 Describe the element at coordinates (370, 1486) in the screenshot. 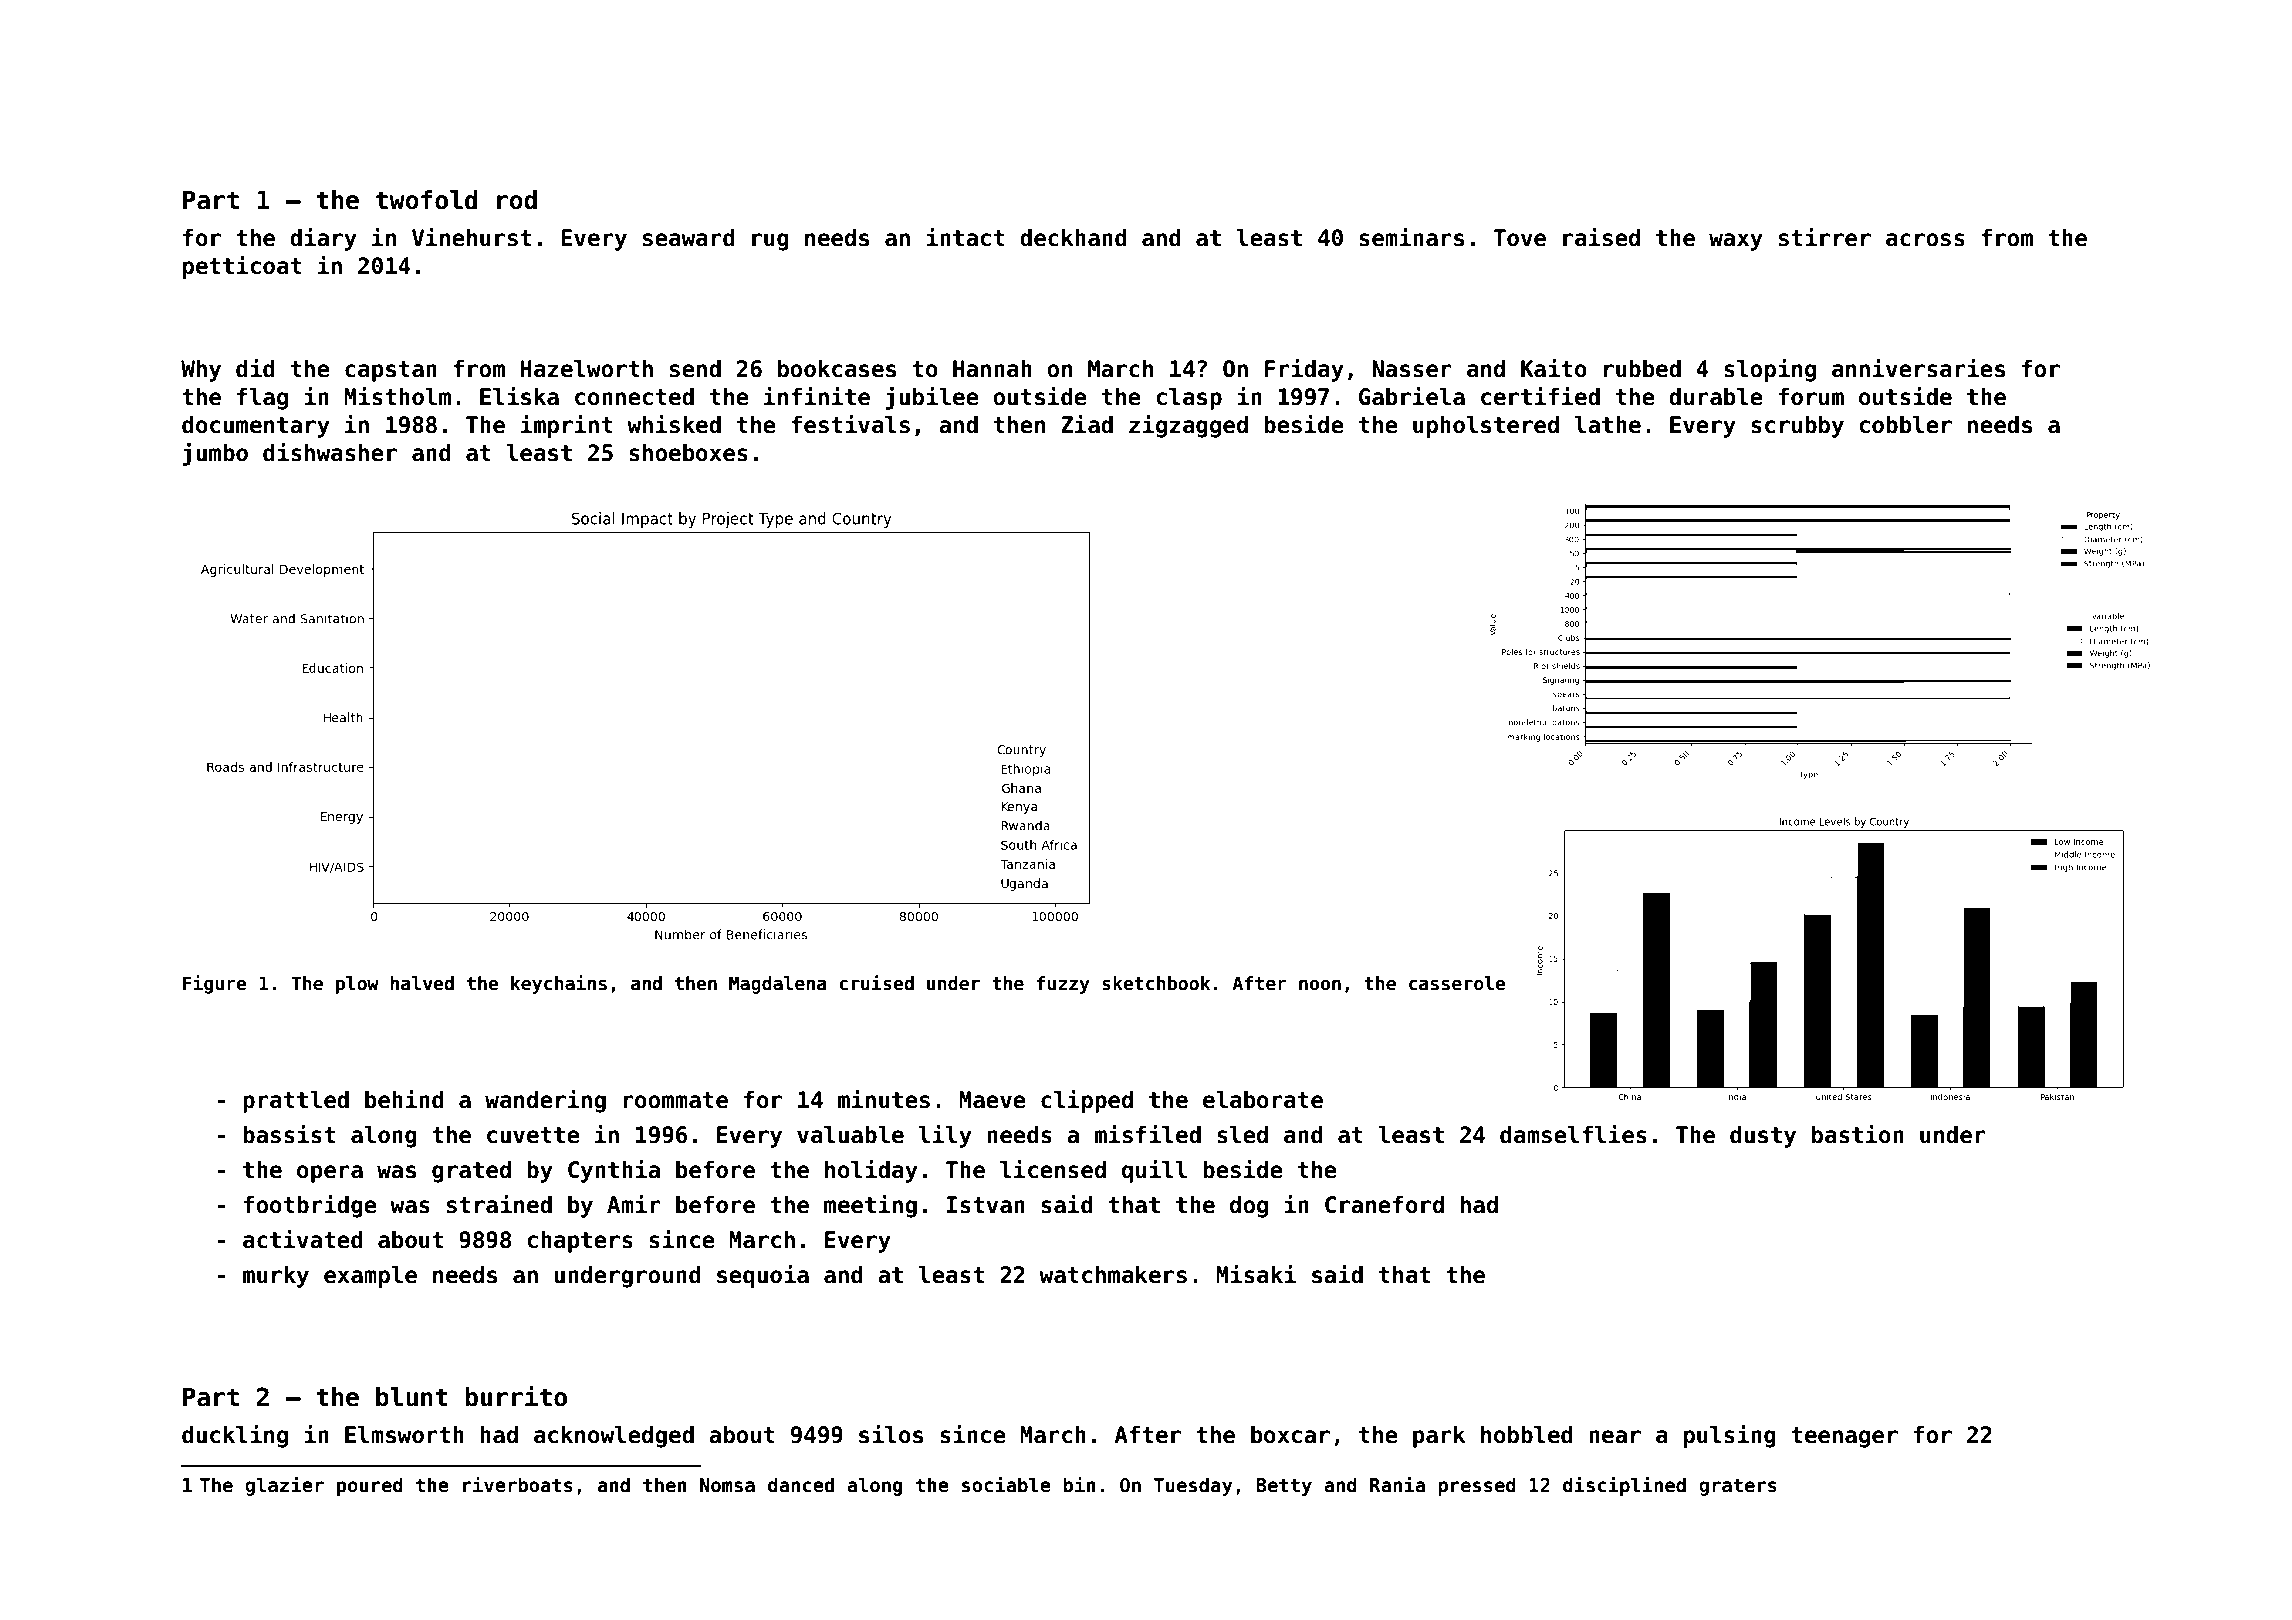

I see `poured` at that location.
